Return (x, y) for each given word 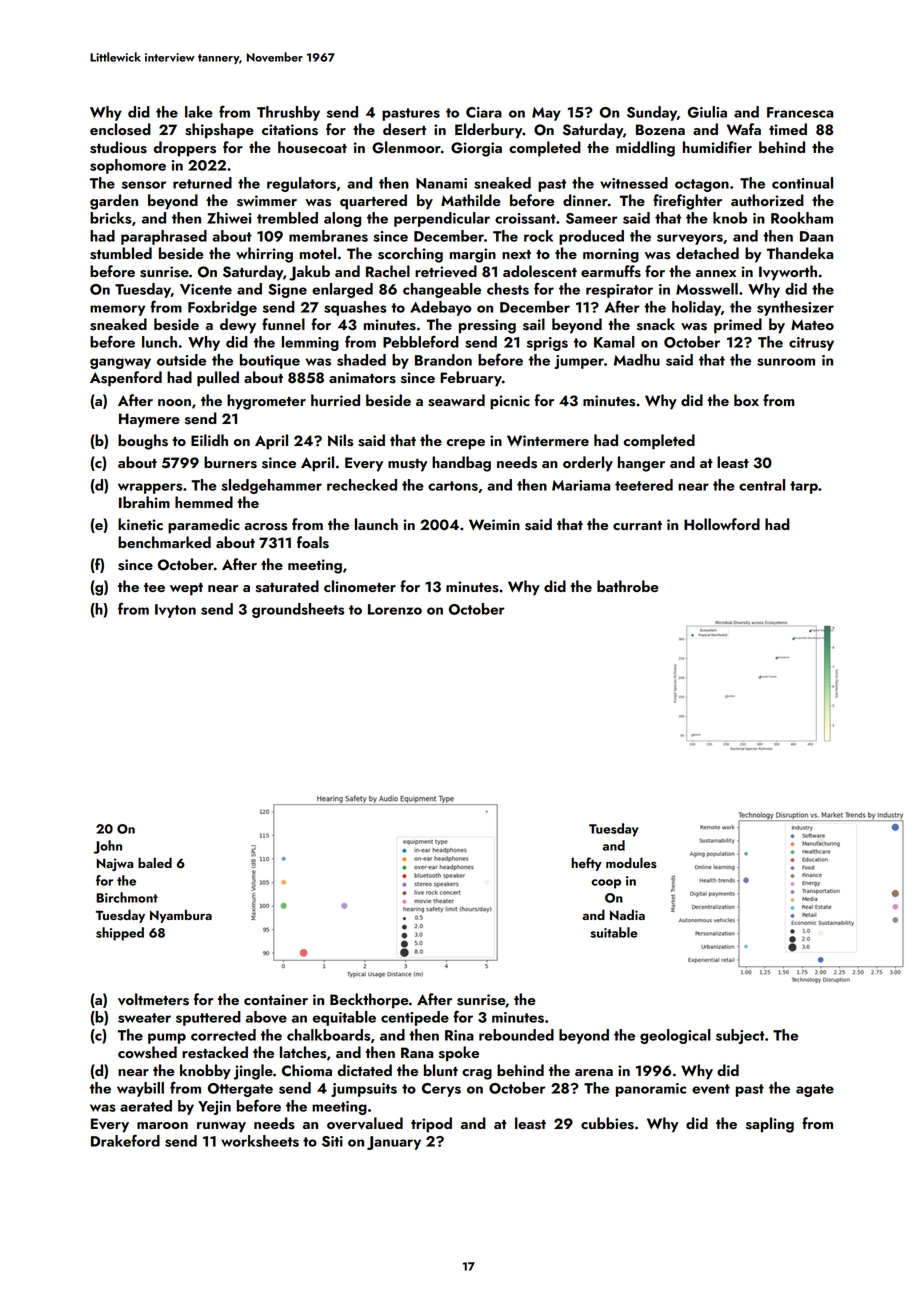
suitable (613, 932)
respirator (619, 291)
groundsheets (298, 610)
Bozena (660, 129)
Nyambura (181, 916)
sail (534, 324)
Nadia (627, 914)
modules (631, 863)
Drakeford (125, 1140)
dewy (238, 326)
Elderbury (489, 131)
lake (199, 112)
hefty (586, 864)
